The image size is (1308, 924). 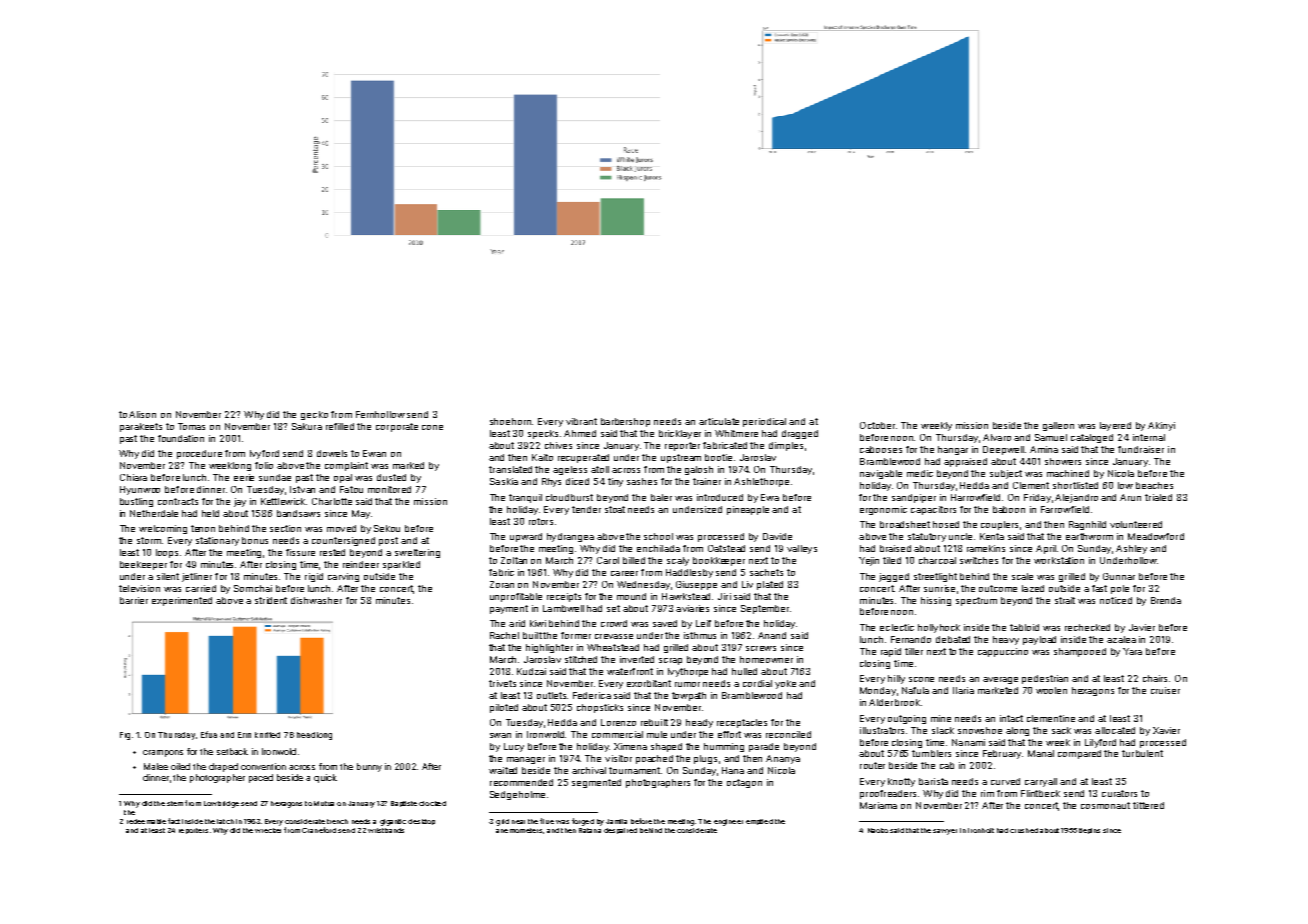 I want to click on redeemable, so click(x=146, y=821).
